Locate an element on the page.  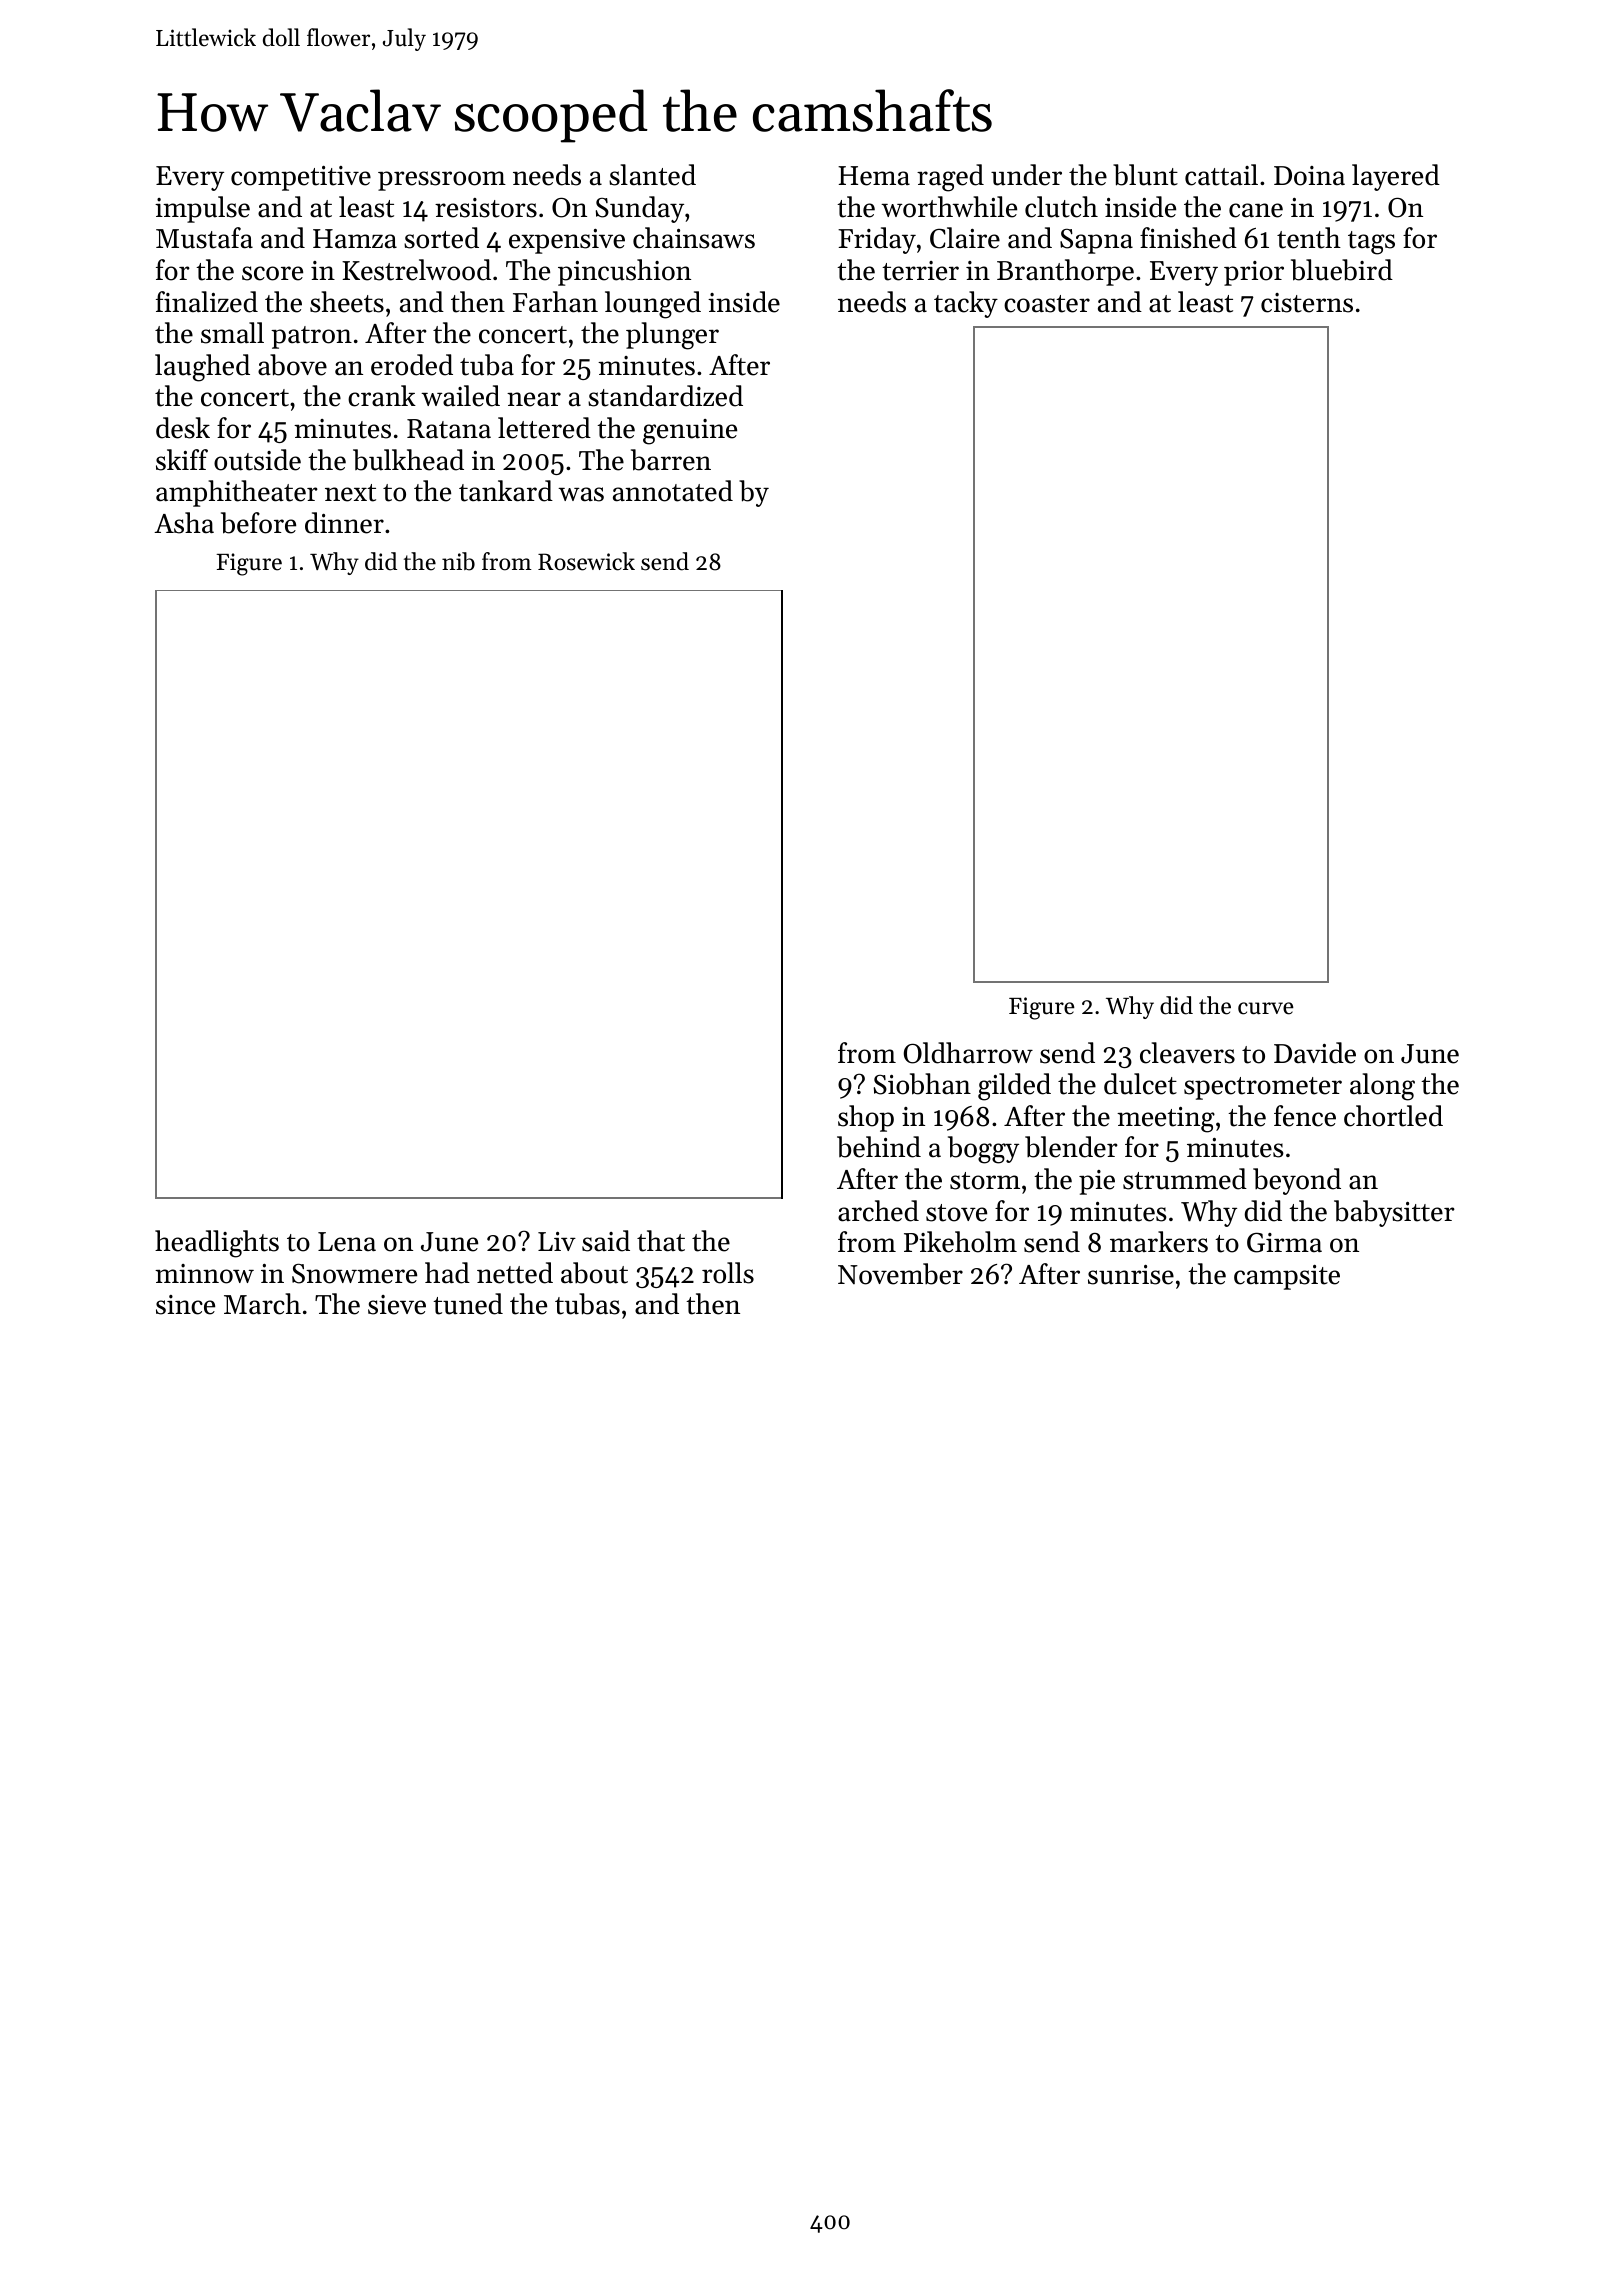
Rosewick is located at coordinates (586, 561).
